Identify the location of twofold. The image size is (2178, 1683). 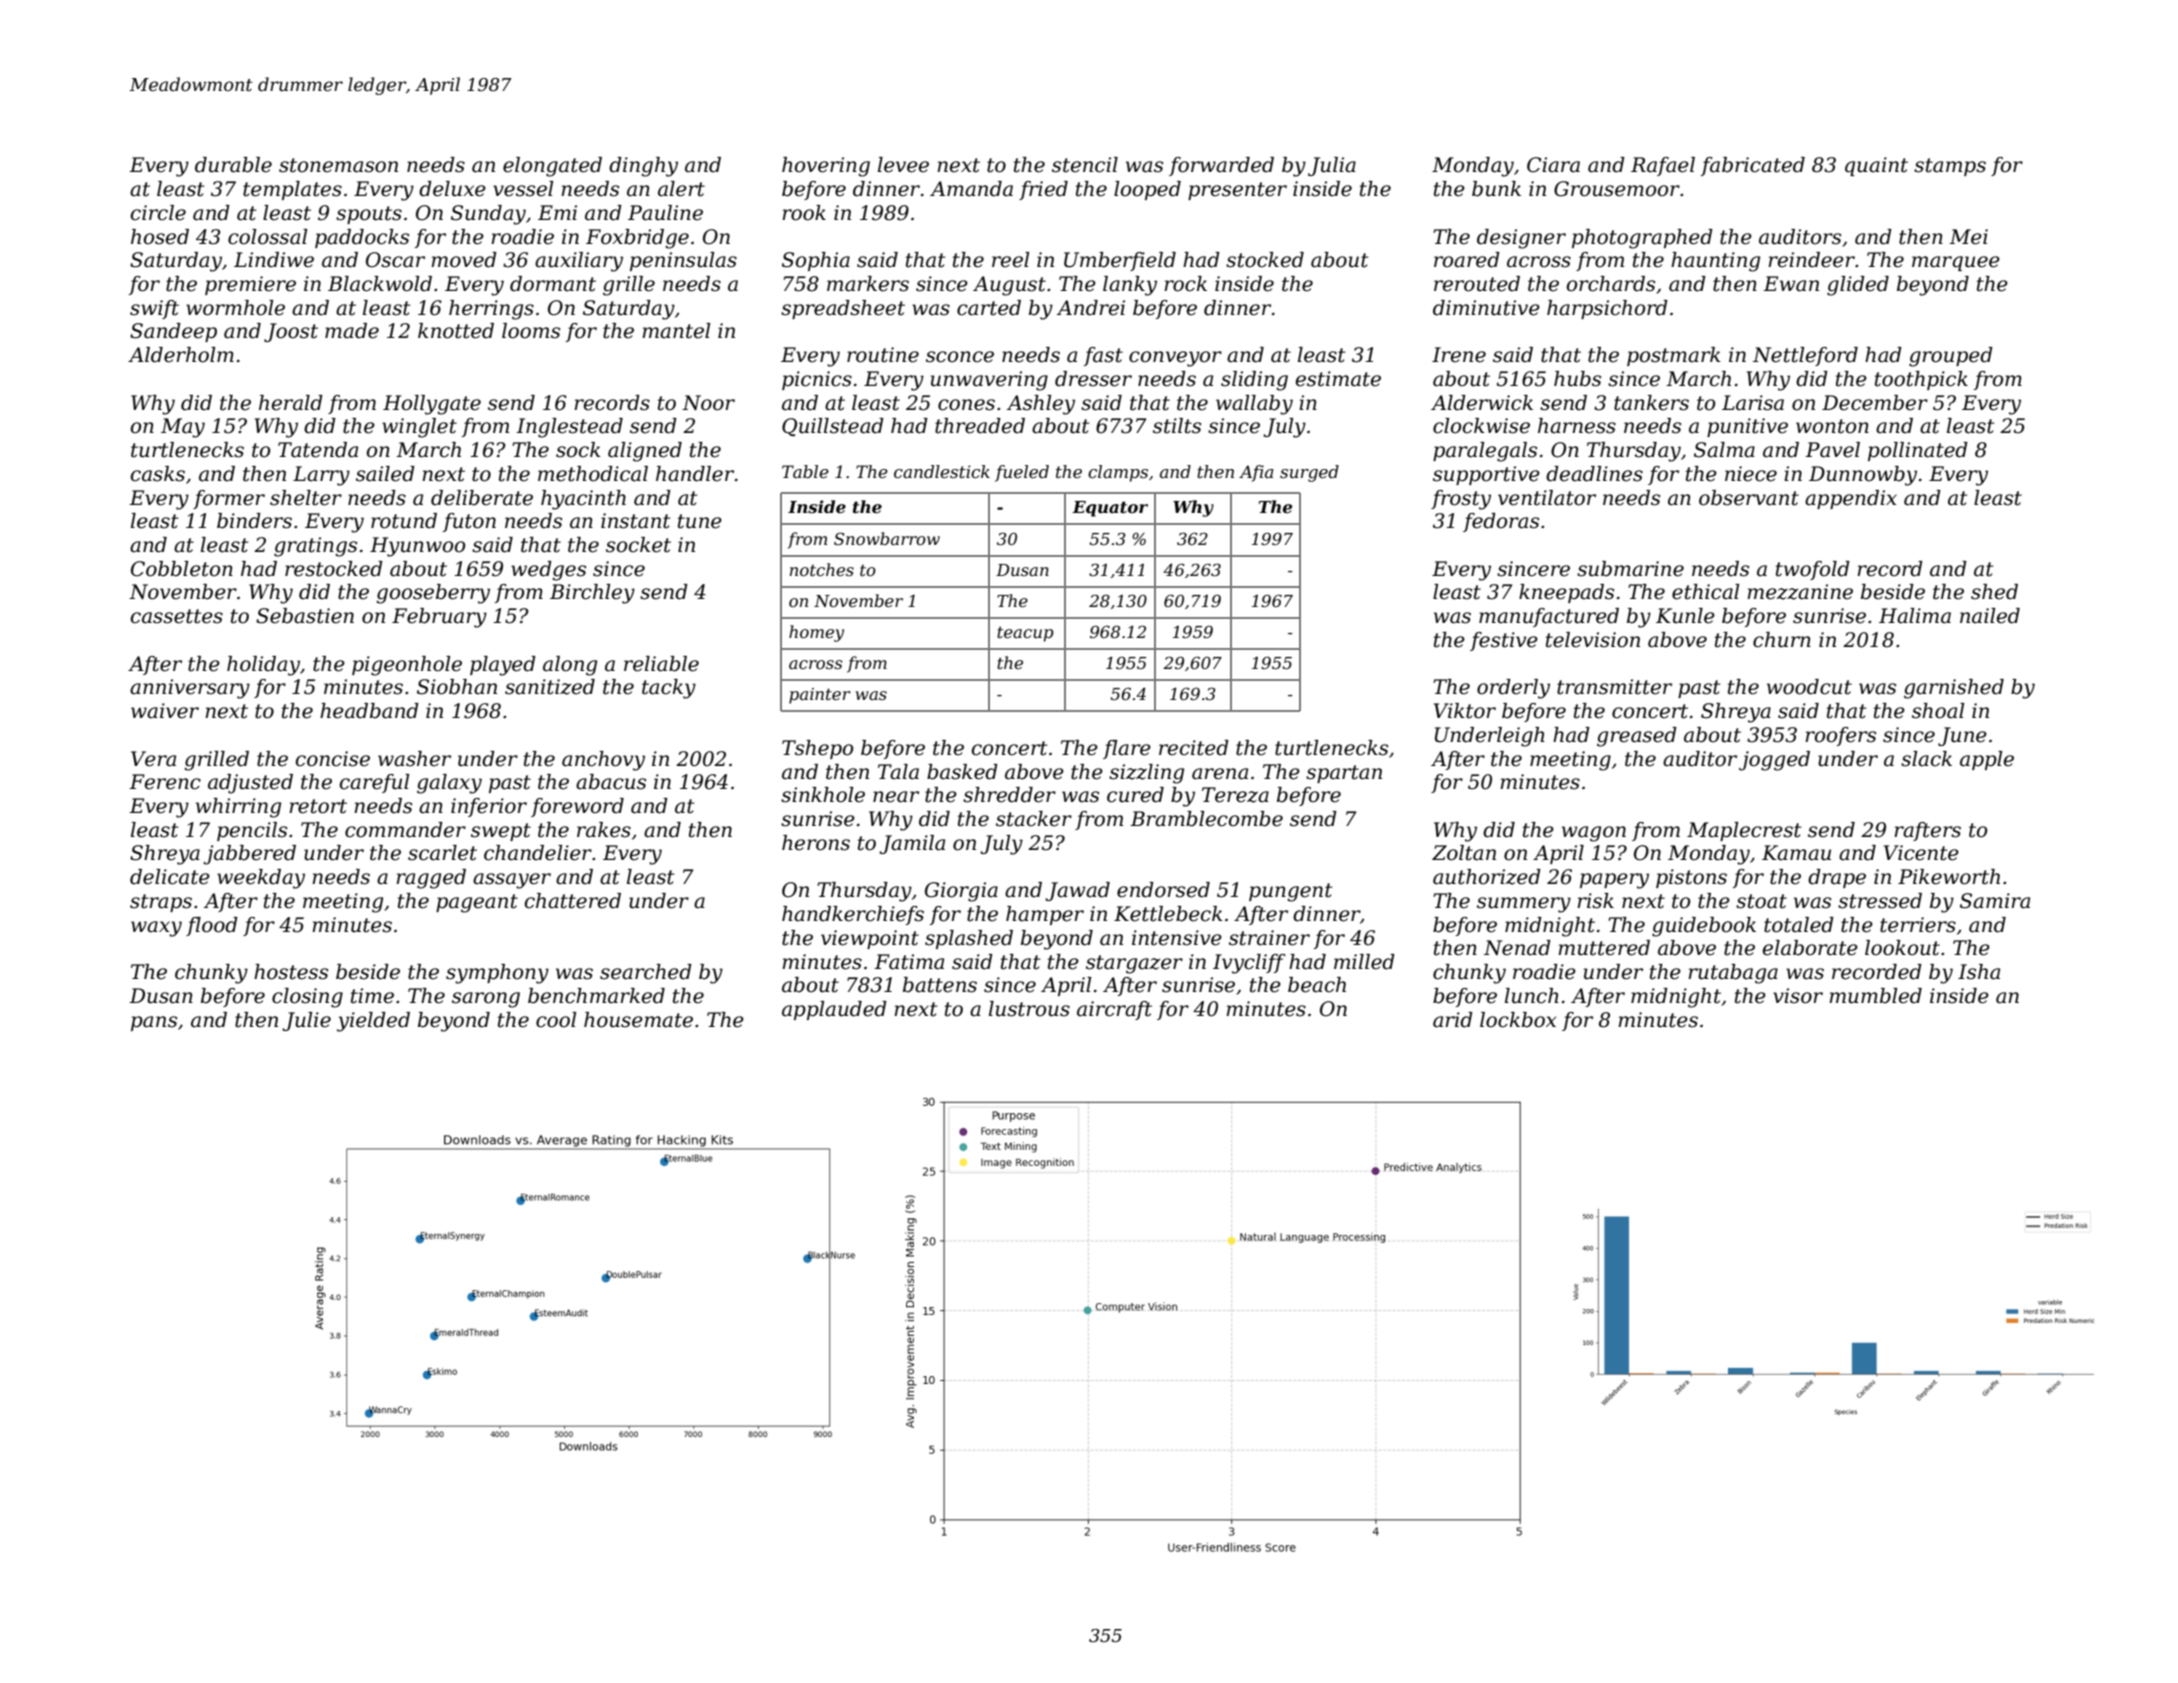
(1813, 570).
